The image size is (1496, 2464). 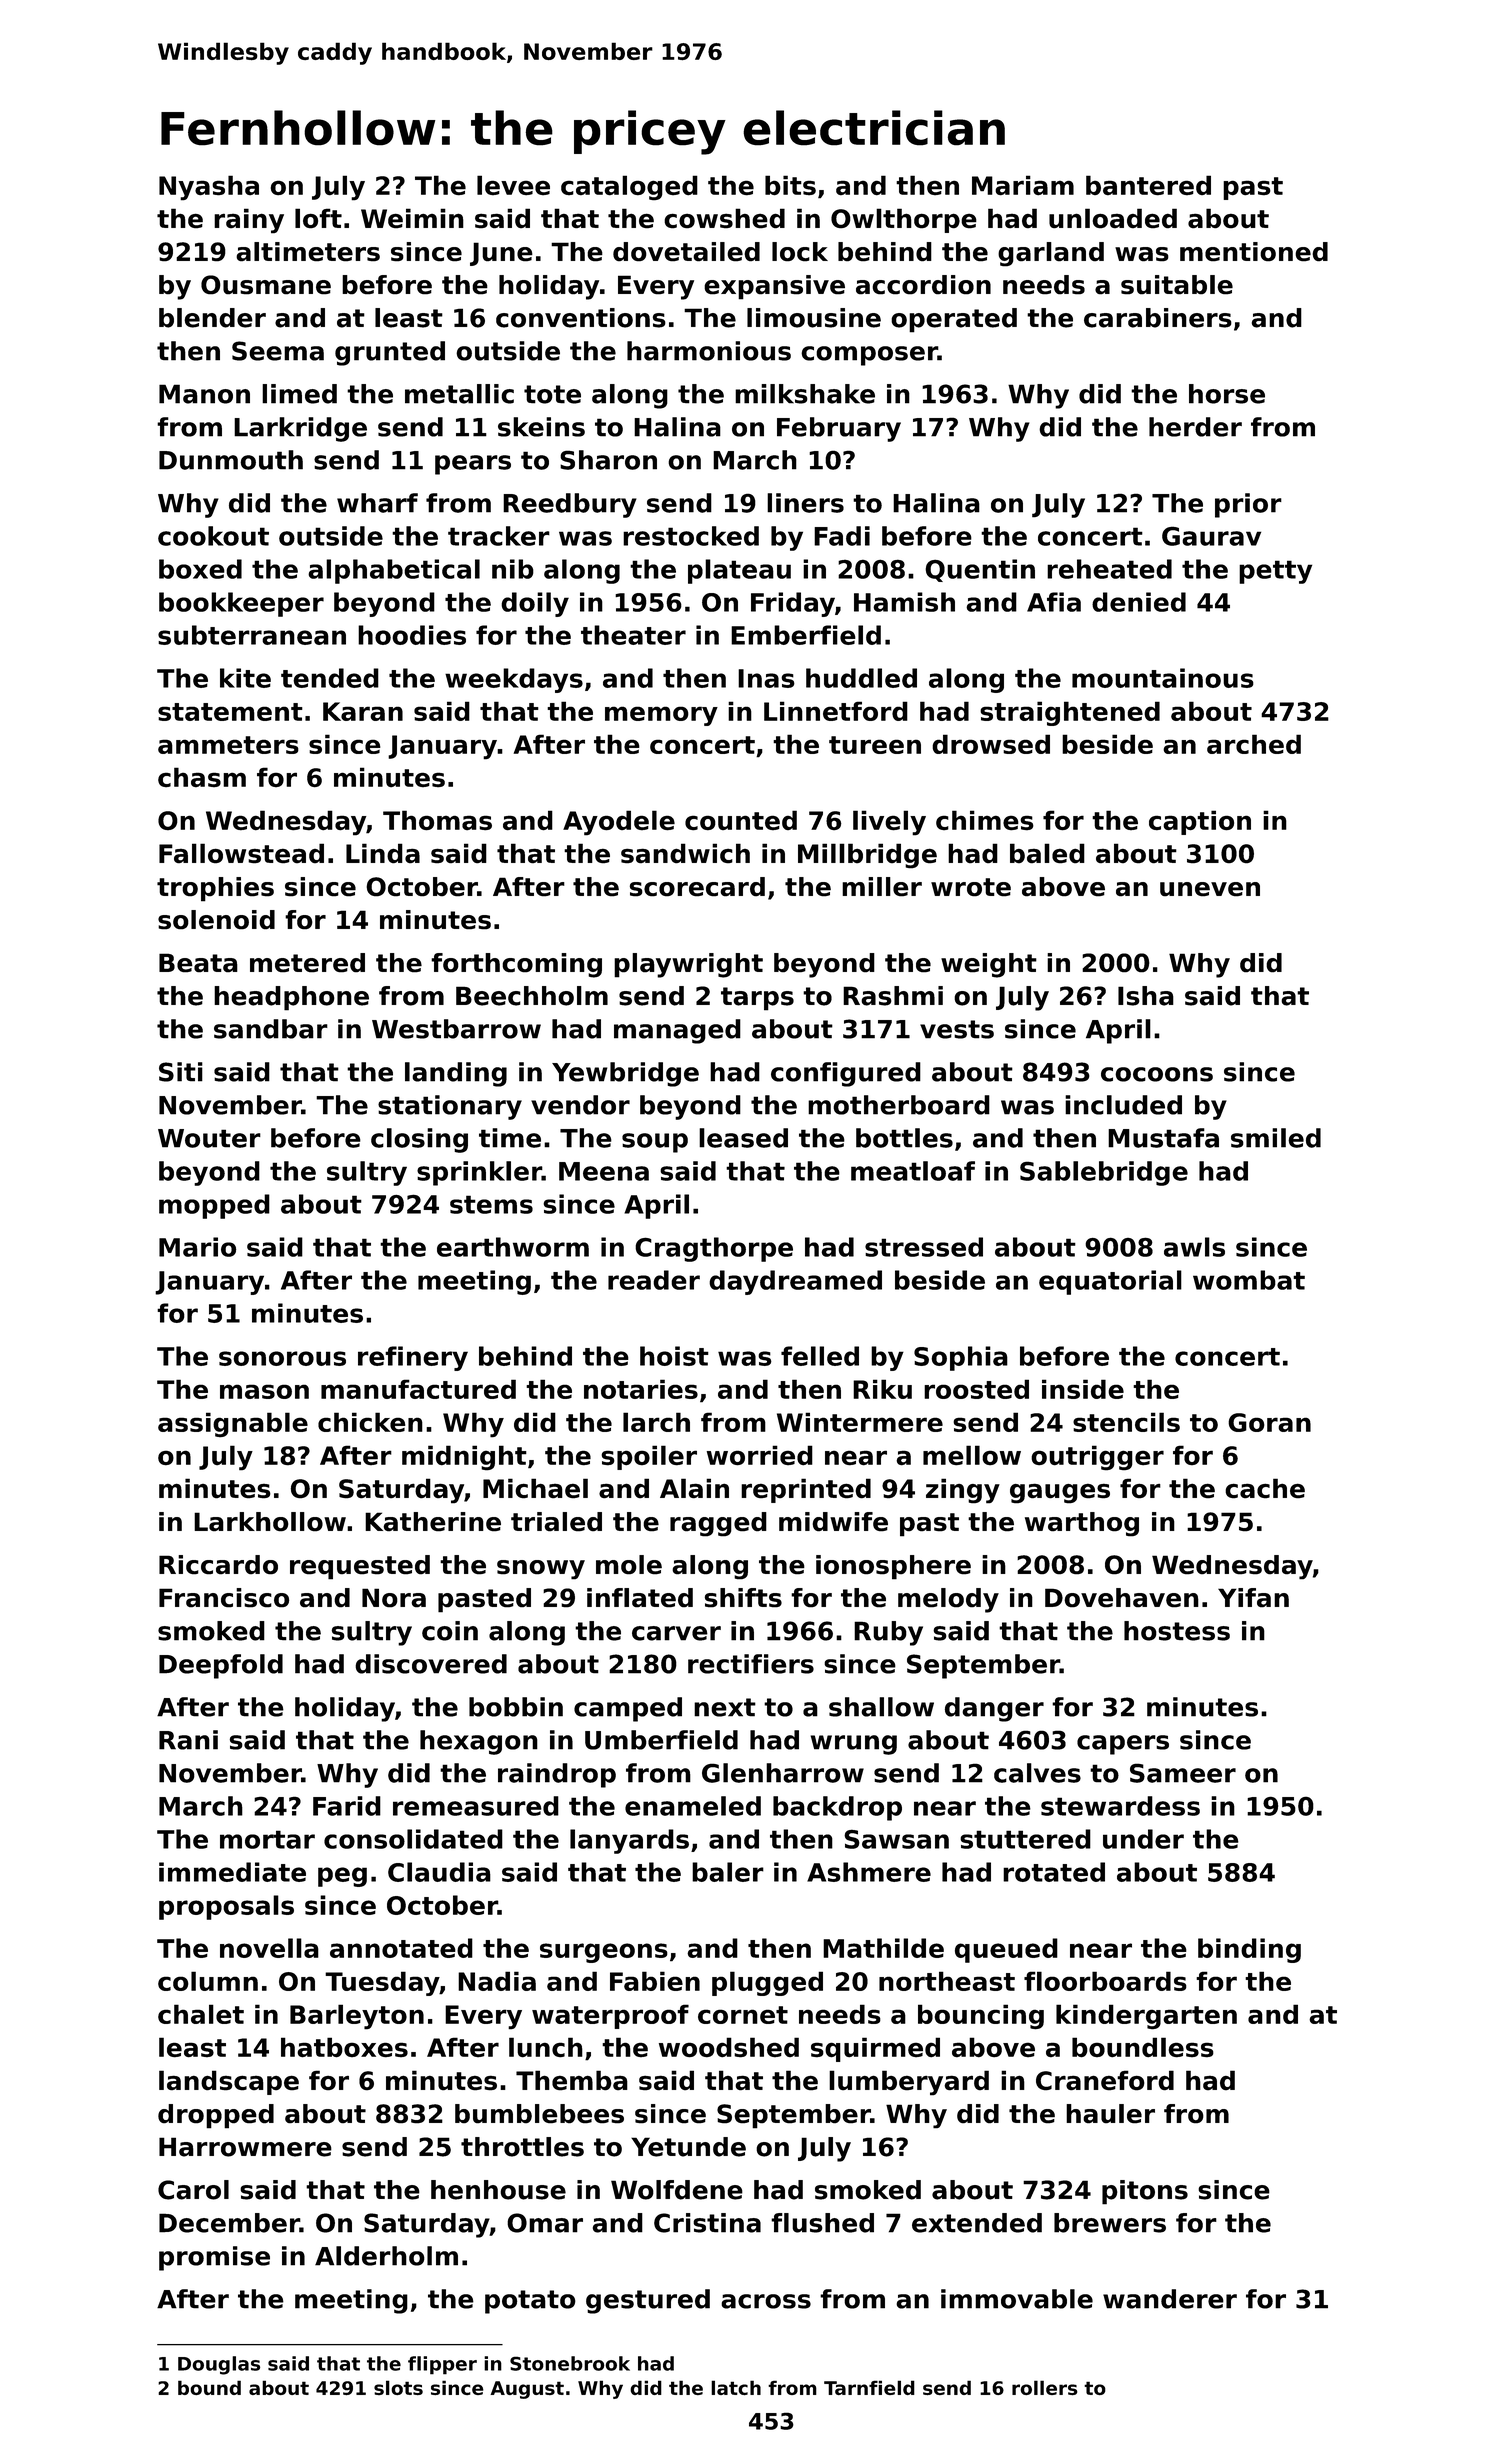 What do you see at coordinates (790, 185) in the document?
I see `bits` at bounding box center [790, 185].
